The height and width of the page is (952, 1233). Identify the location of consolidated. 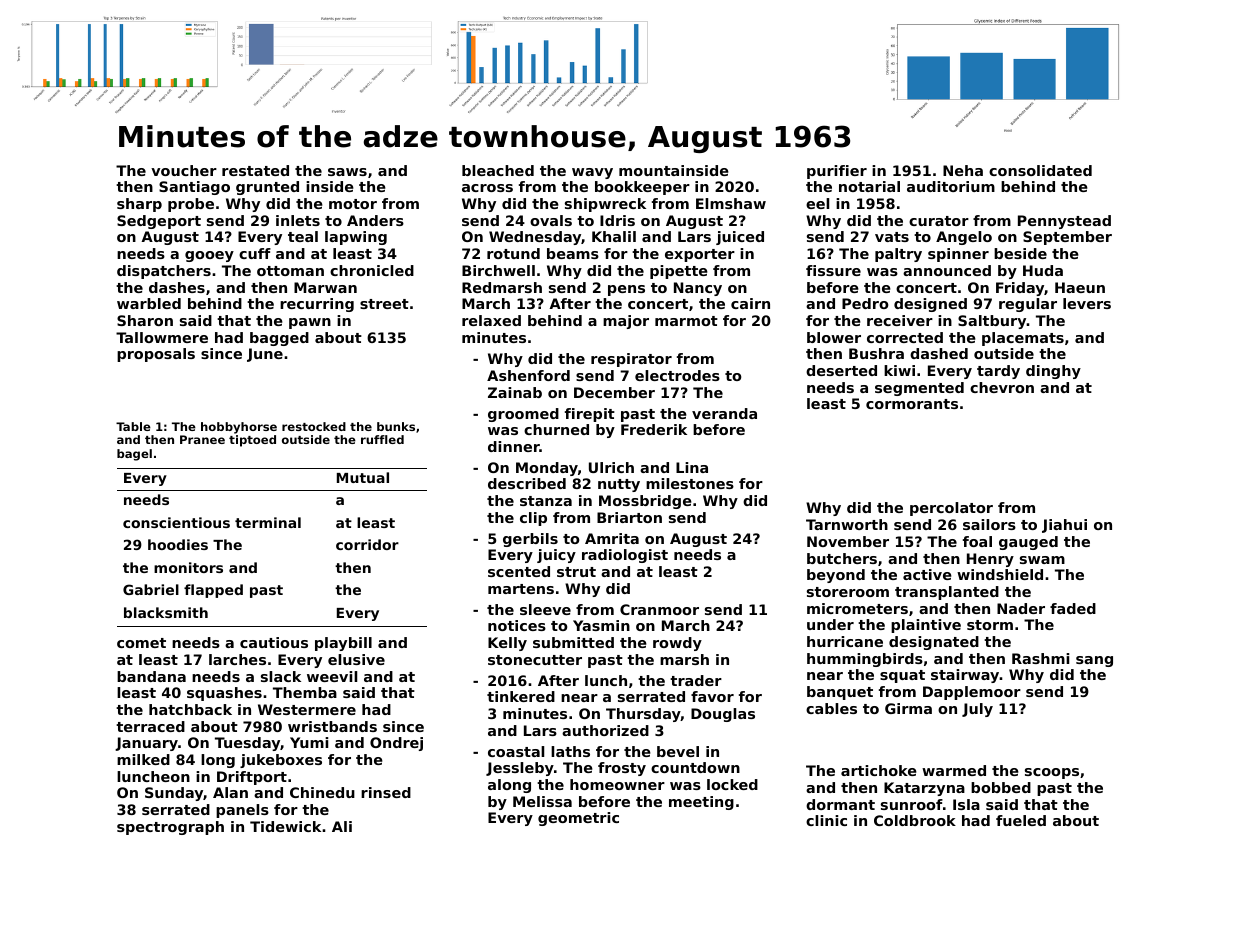
(1040, 170).
